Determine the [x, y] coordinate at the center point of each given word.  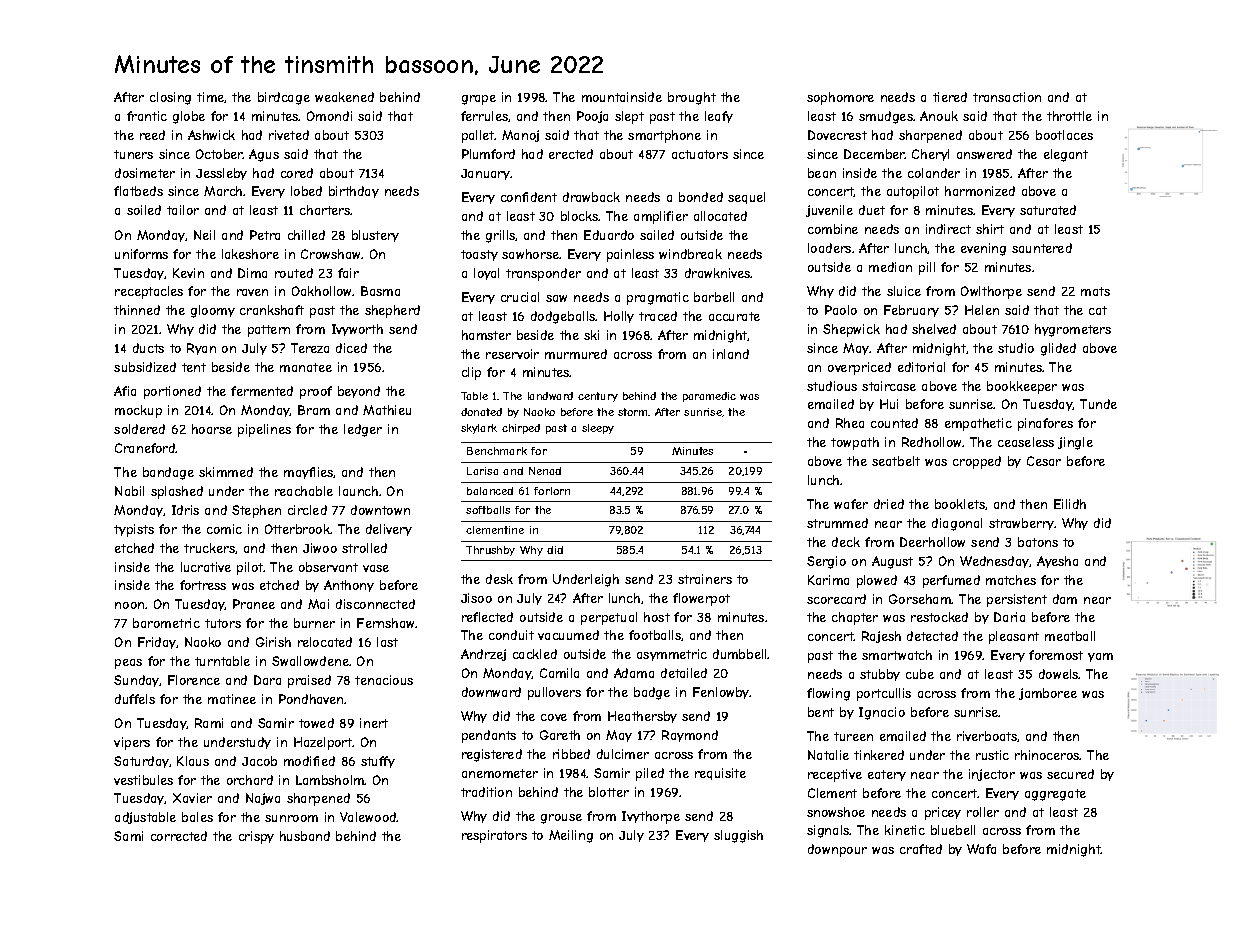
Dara [267, 680]
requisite [720, 774]
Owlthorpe [991, 292]
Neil [204, 235]
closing [170, 98]
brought [692, 98]
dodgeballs [563, 317]
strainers [705, 579]
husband [305, 836]
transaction [1007, 97]
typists [134, 530]
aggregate [1055, 795]
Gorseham [920, 599]
